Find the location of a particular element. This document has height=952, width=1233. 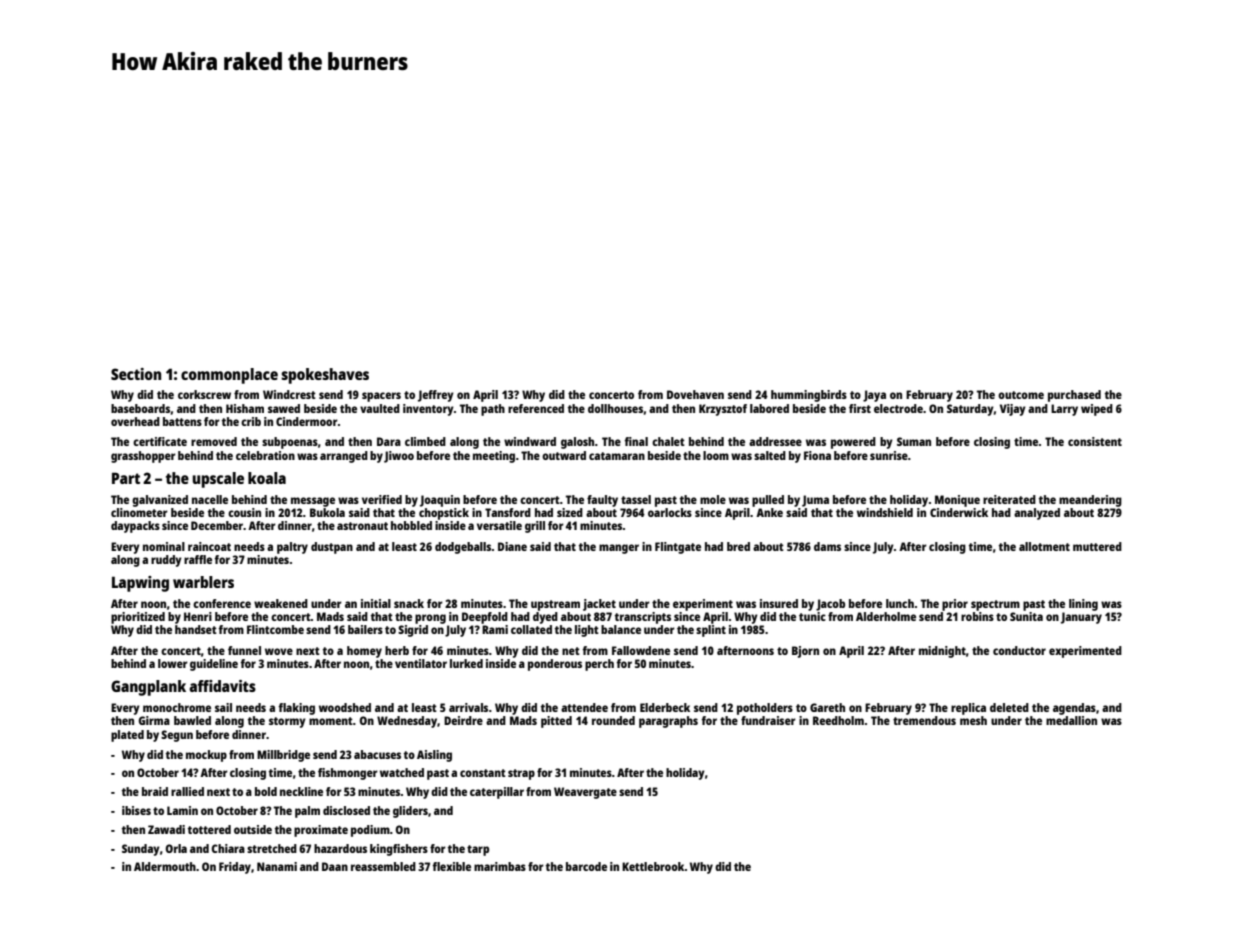

warblers is located at coordinates (203, 582).
